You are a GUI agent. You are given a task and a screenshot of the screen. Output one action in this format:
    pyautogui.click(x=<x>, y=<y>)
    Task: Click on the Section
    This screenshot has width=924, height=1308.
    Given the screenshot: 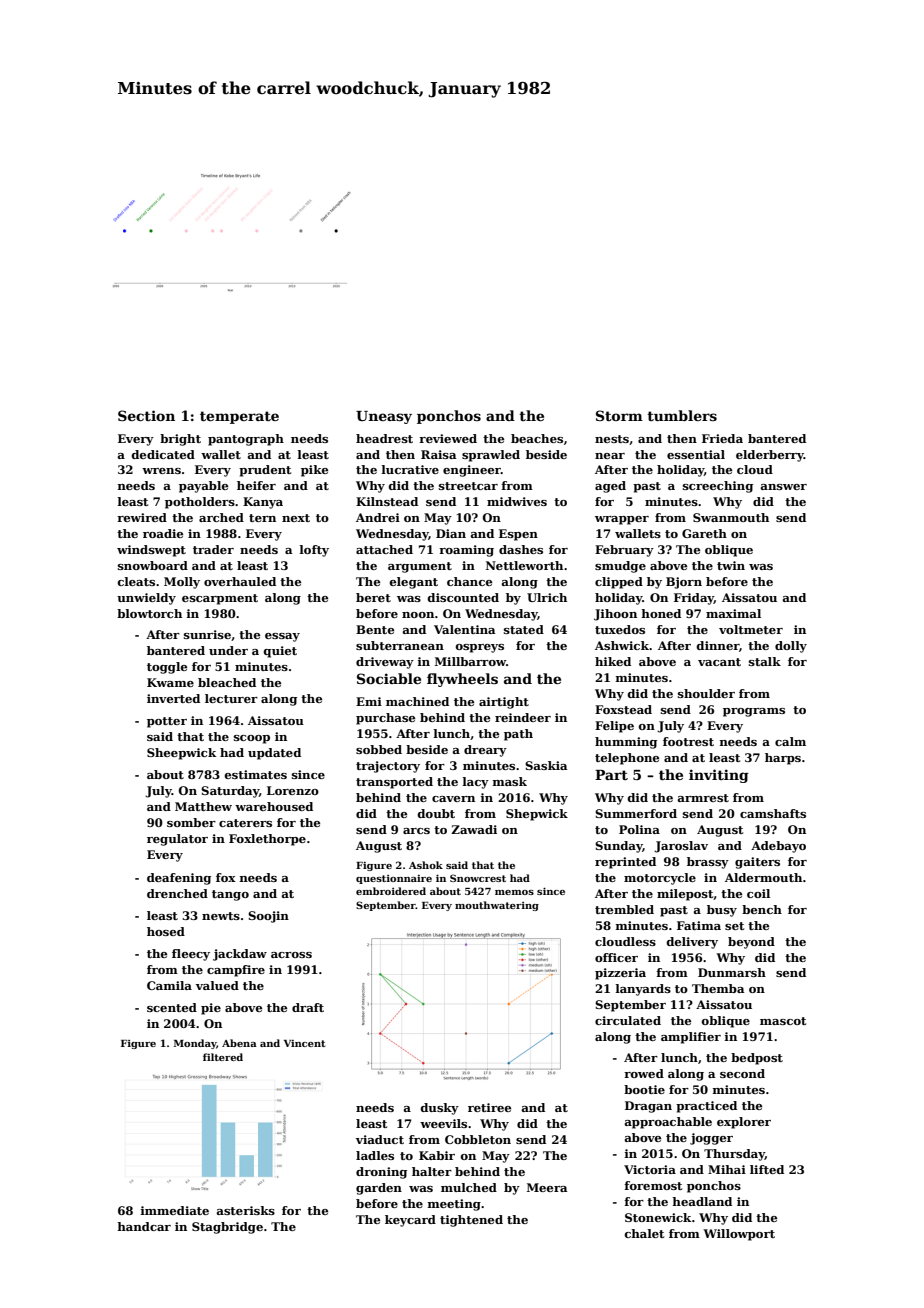 What is the action you would take?
    pyautogui.click(x=146, y=415)
